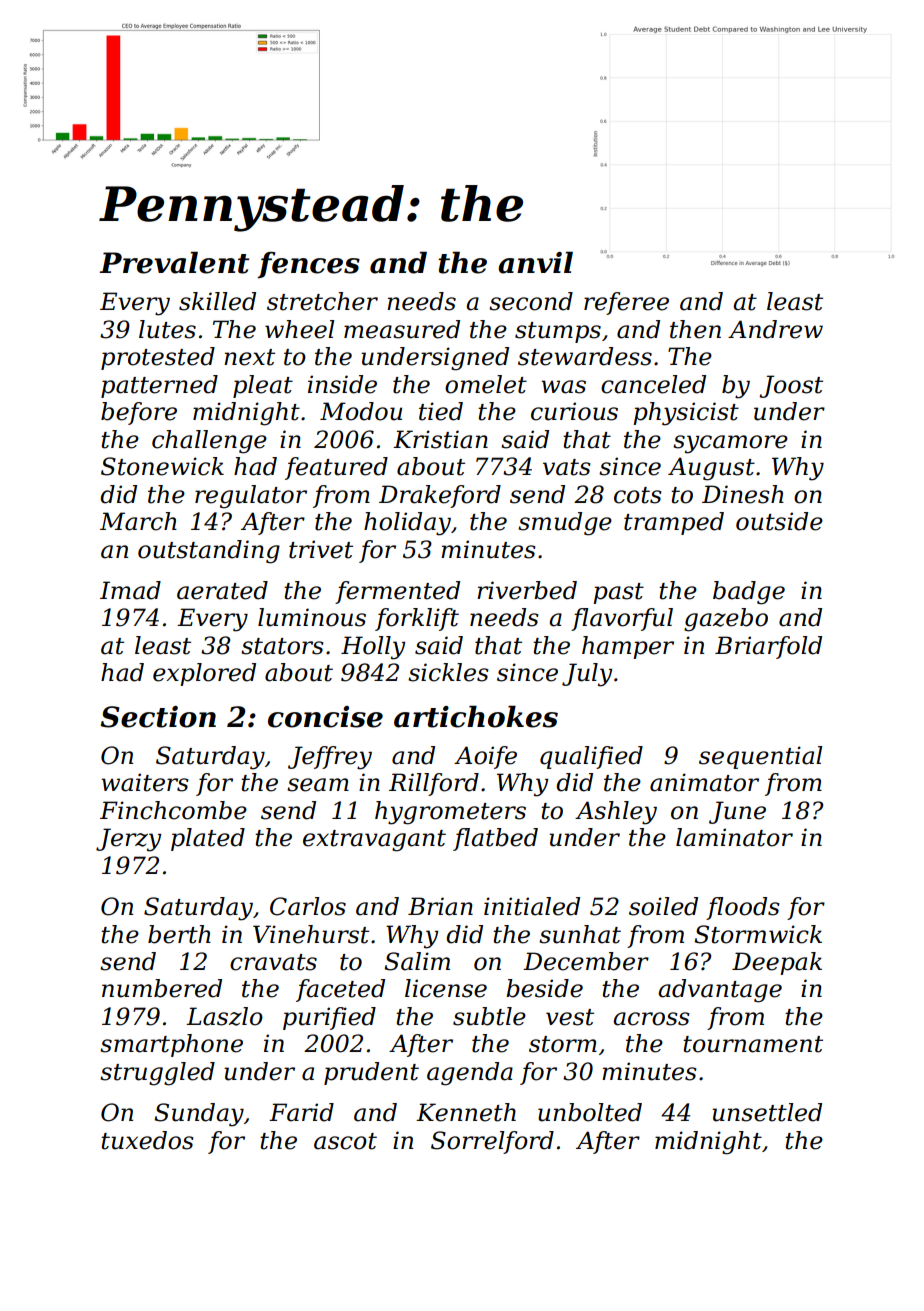 Image resolution: width=924 pixels, height=1311 pixels. I want to click on smartphone, so click(171, 1045).
